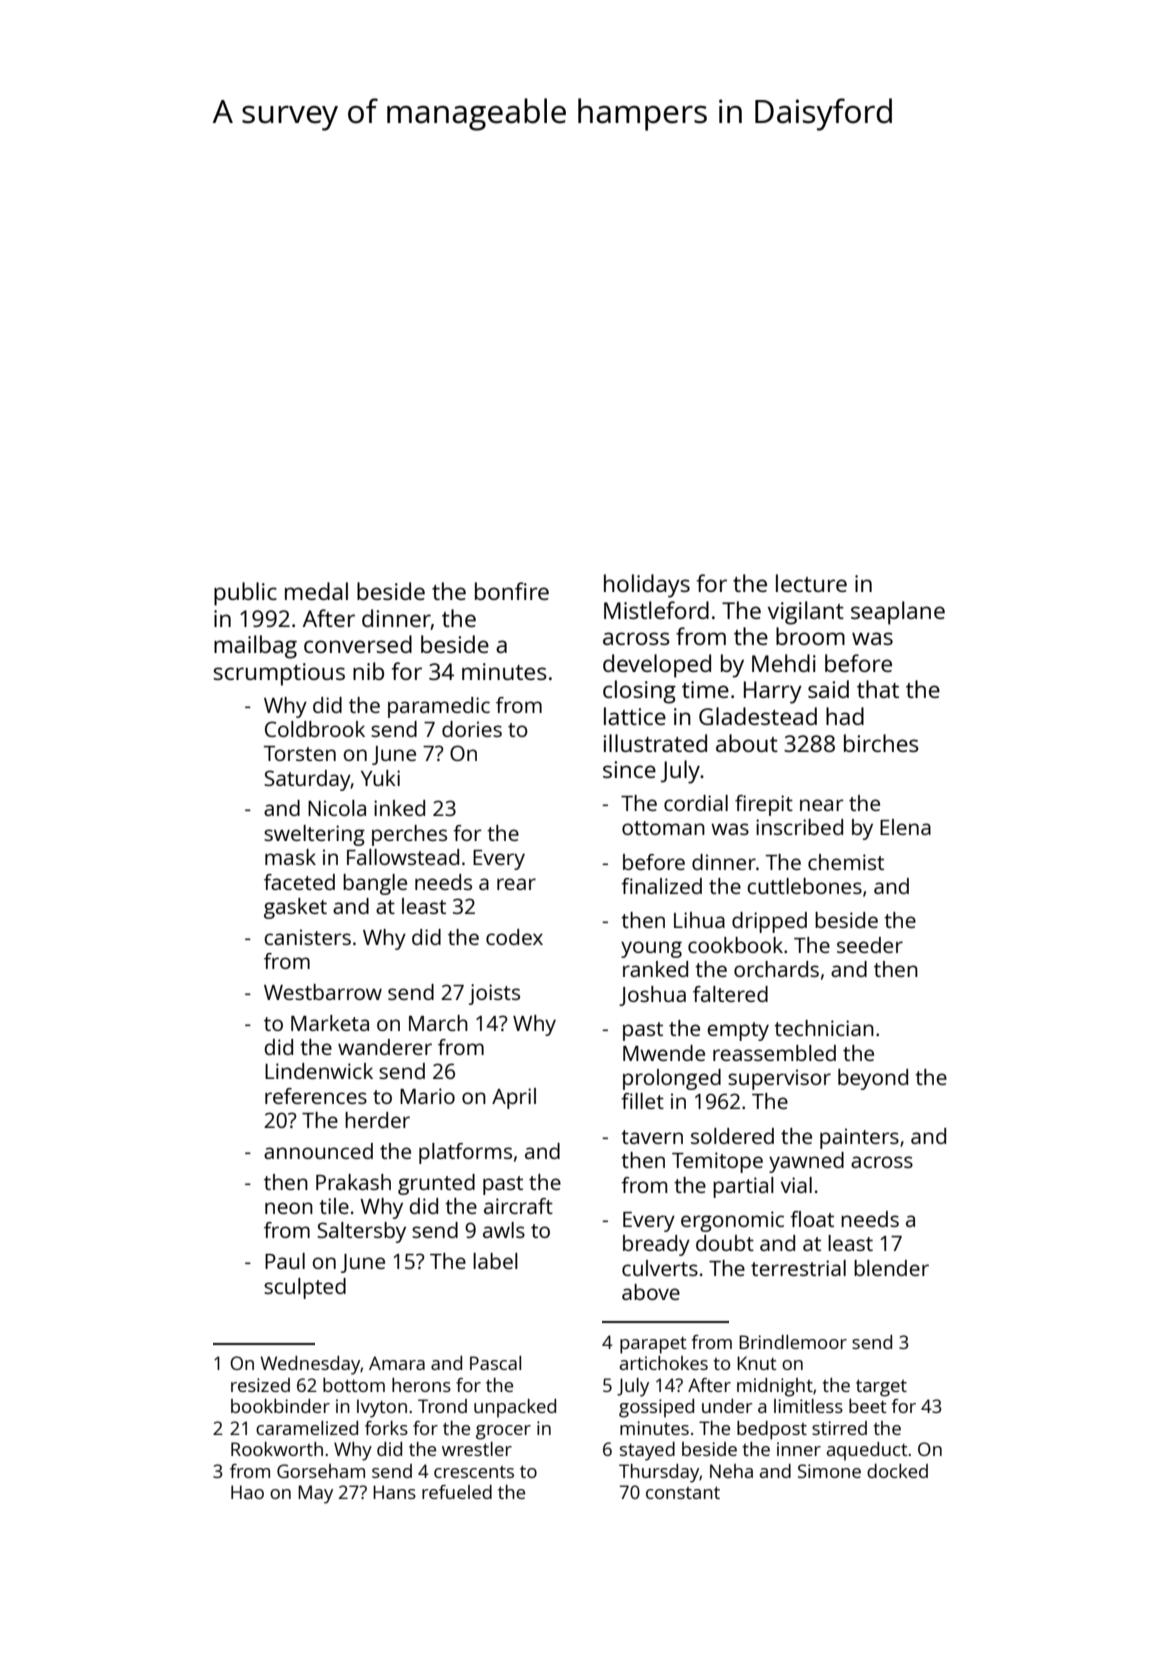 The image size is (1165, 1654). I want to click on public, so click(245, 594).
